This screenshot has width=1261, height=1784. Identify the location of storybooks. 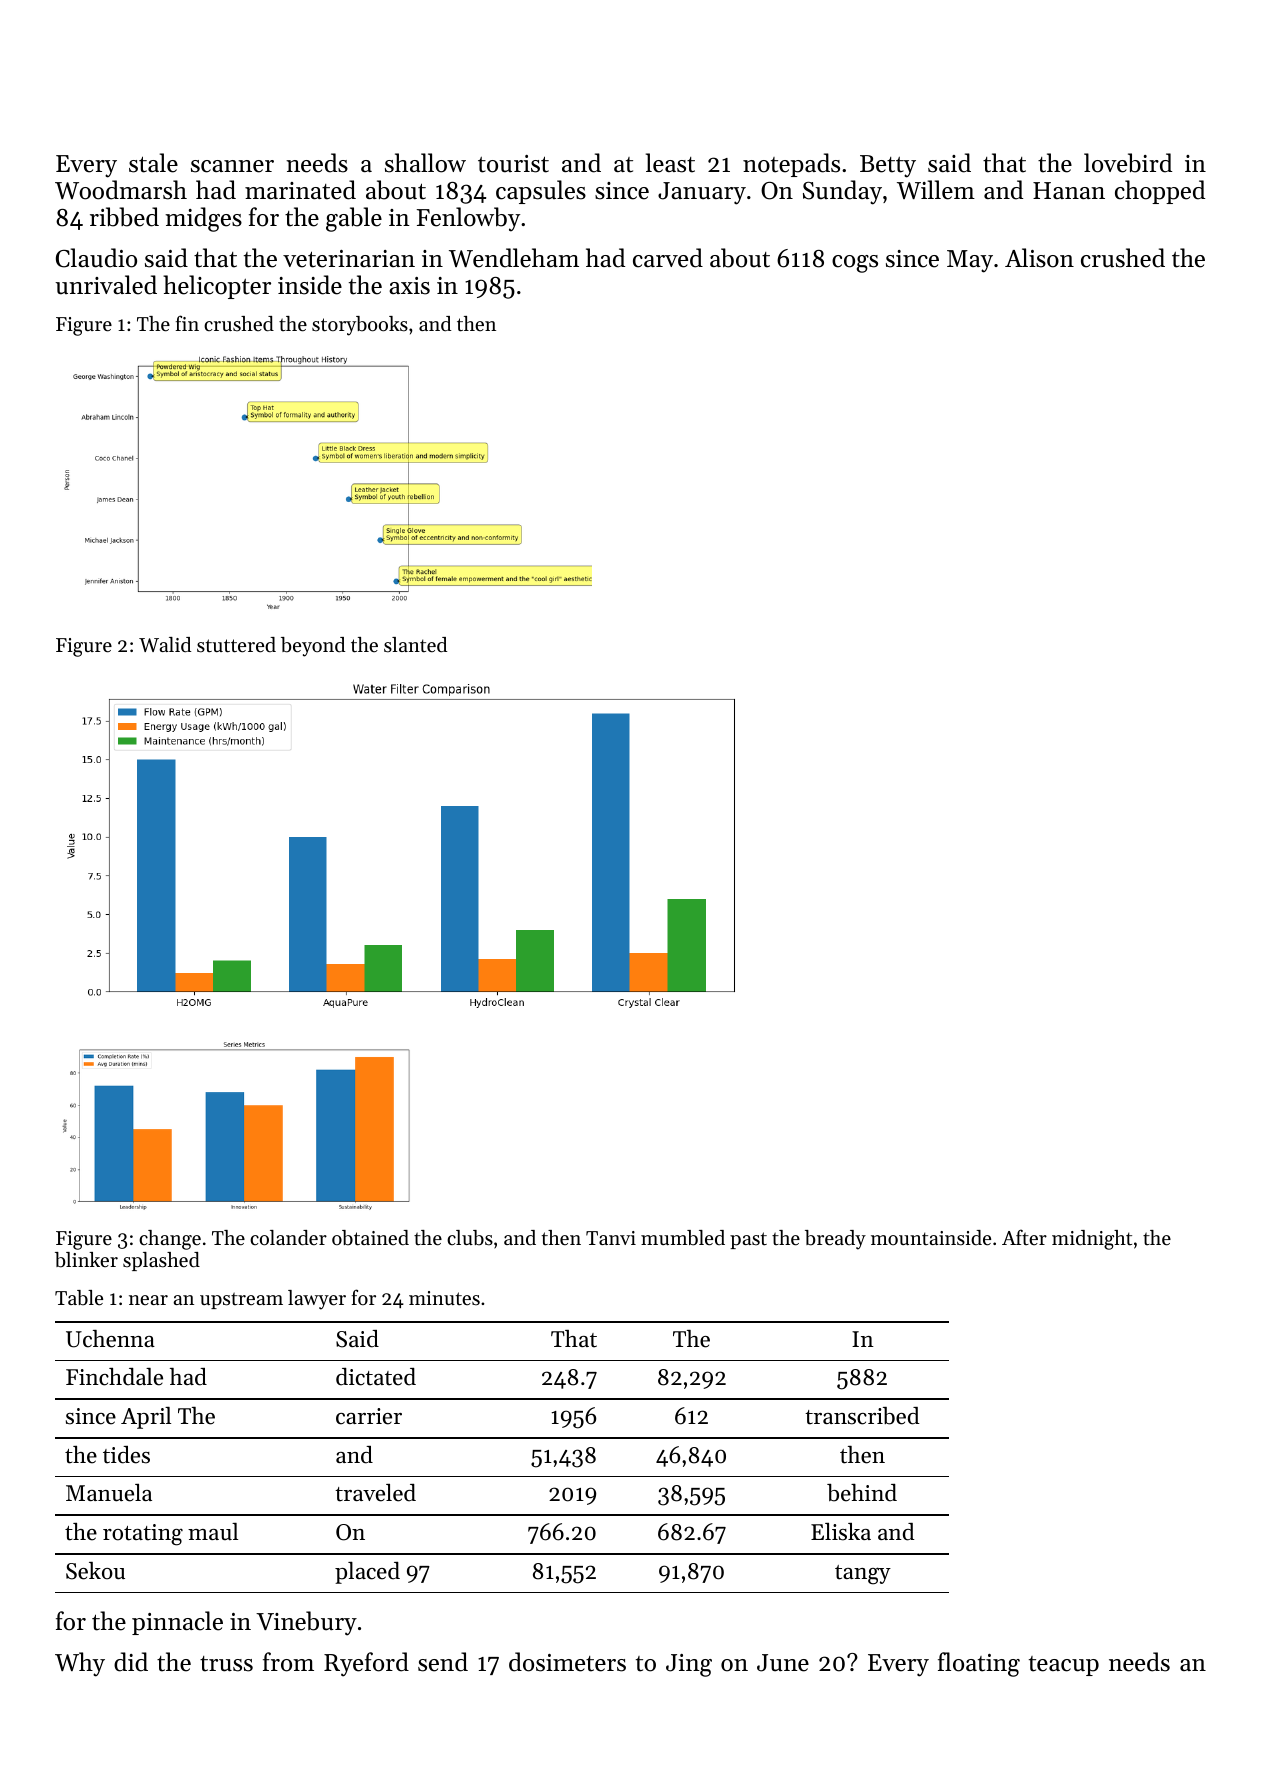
(360, 326).
